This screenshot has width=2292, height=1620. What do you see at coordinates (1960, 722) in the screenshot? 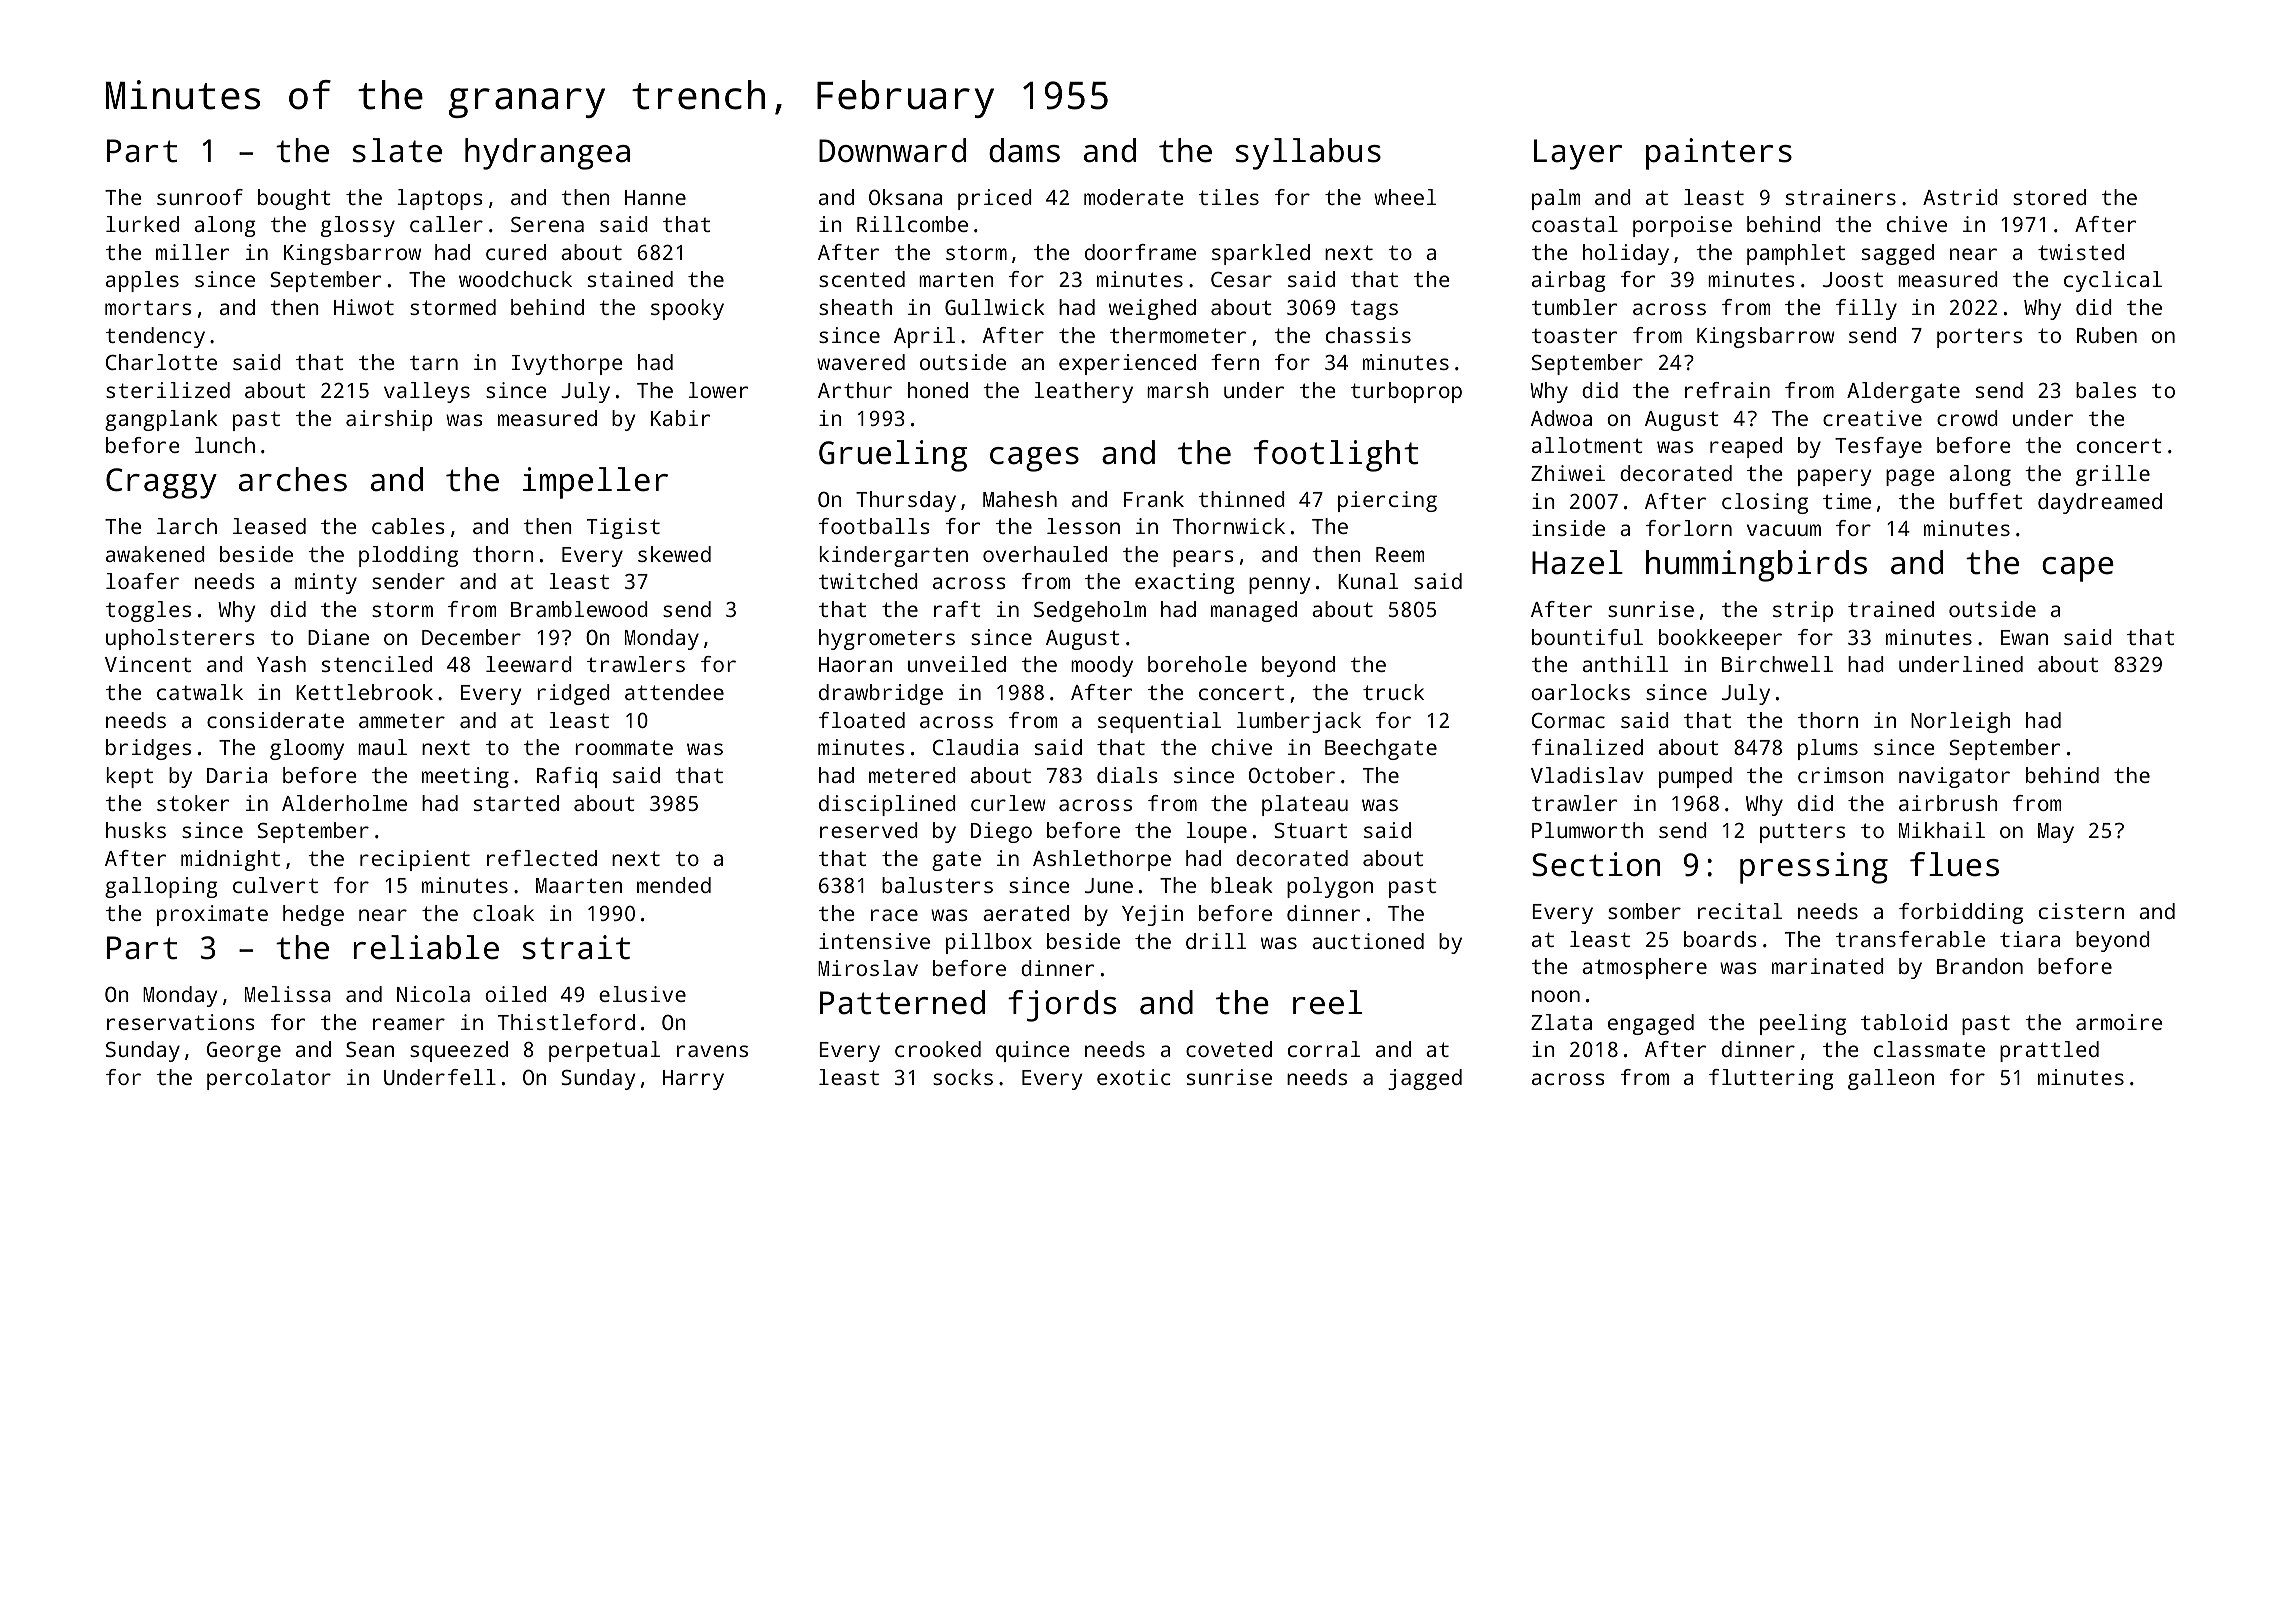
I see `Norleigh` at bounding box center [1960, 722].
